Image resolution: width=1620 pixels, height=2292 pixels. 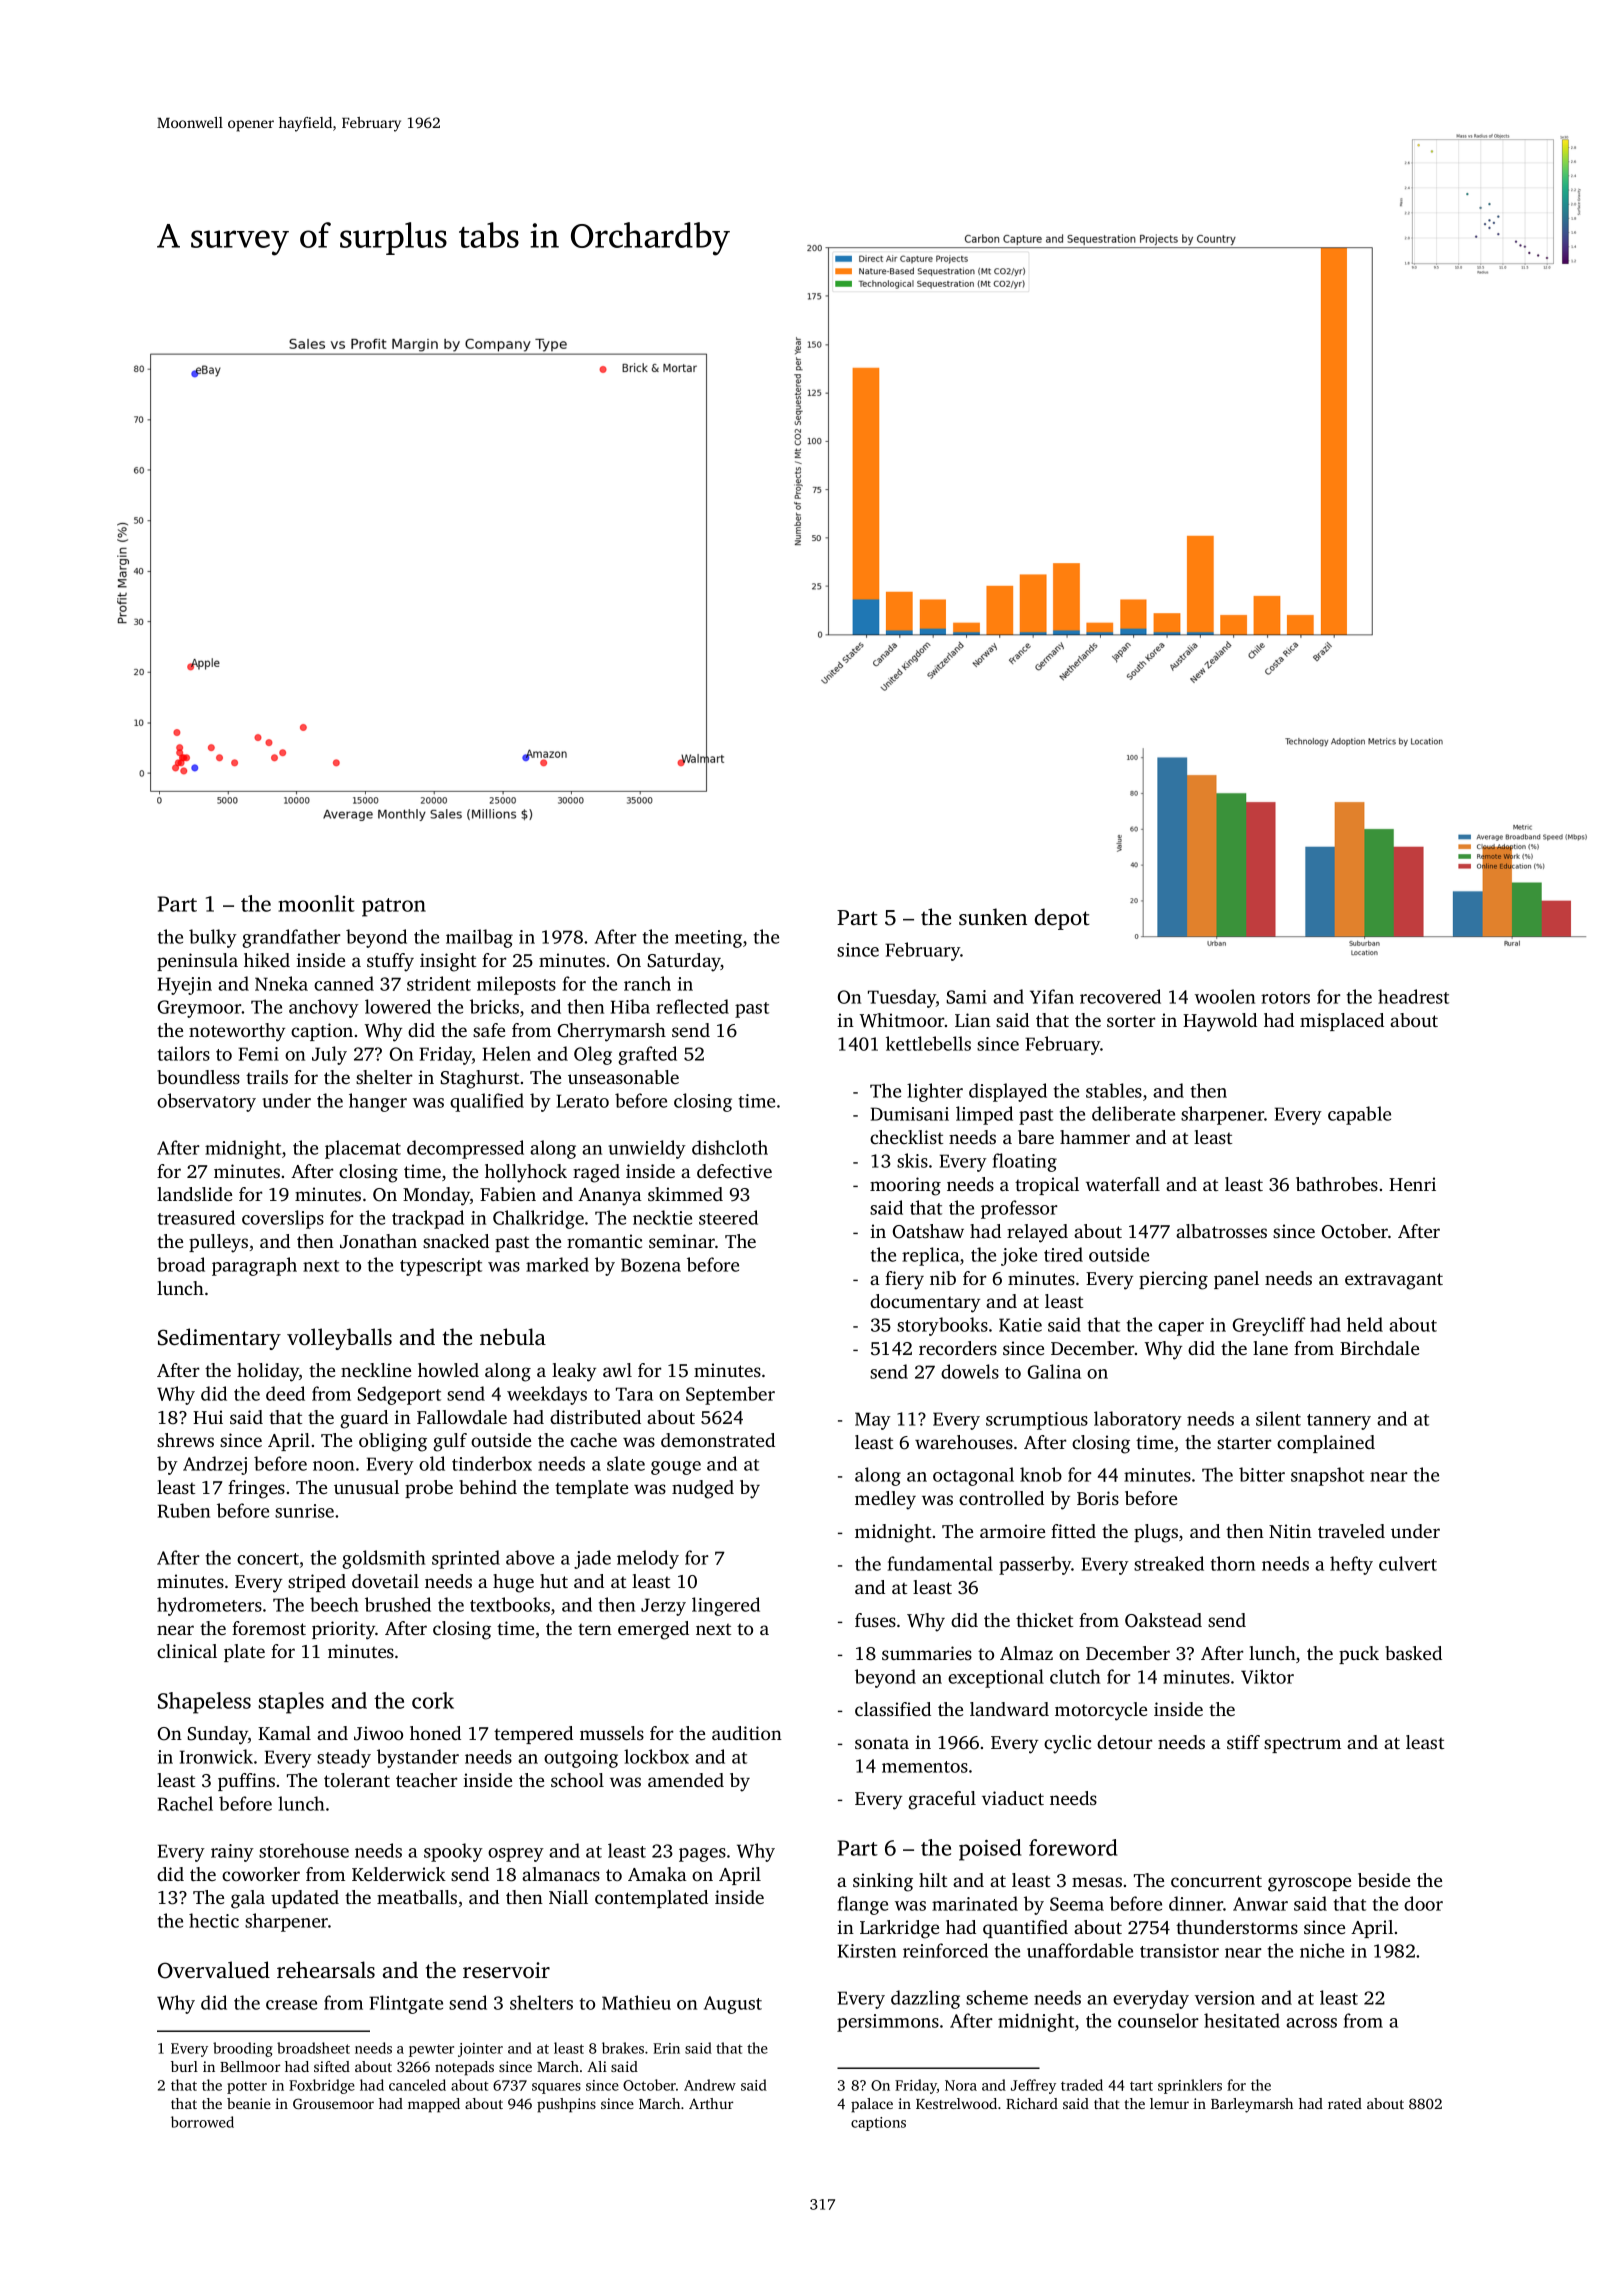 What do you see at coordinates (708, 939) in the screenshot?
I see `meeting` at bounding box center [708, 939].
